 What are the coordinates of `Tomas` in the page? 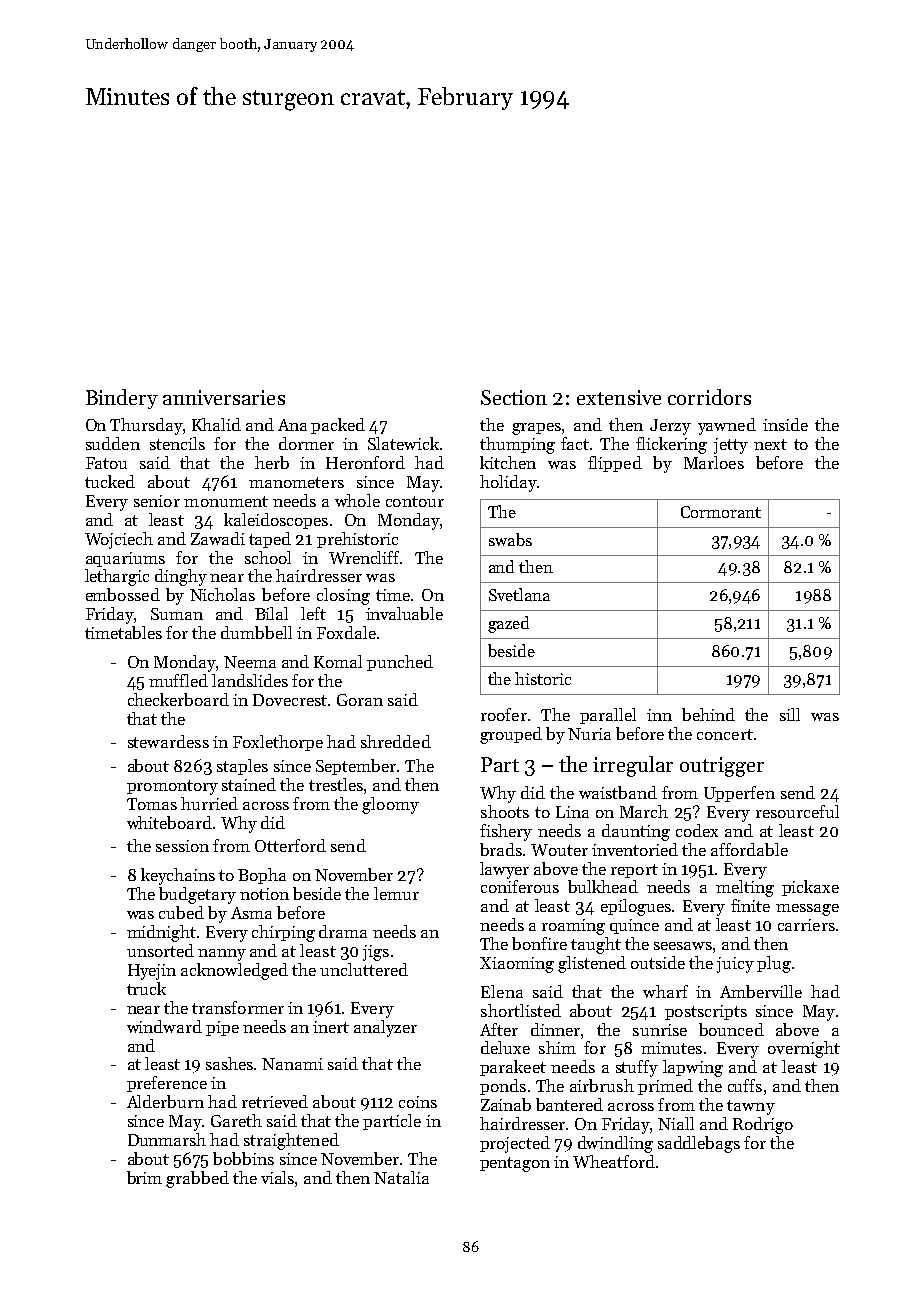 It's located at (152, 804).
